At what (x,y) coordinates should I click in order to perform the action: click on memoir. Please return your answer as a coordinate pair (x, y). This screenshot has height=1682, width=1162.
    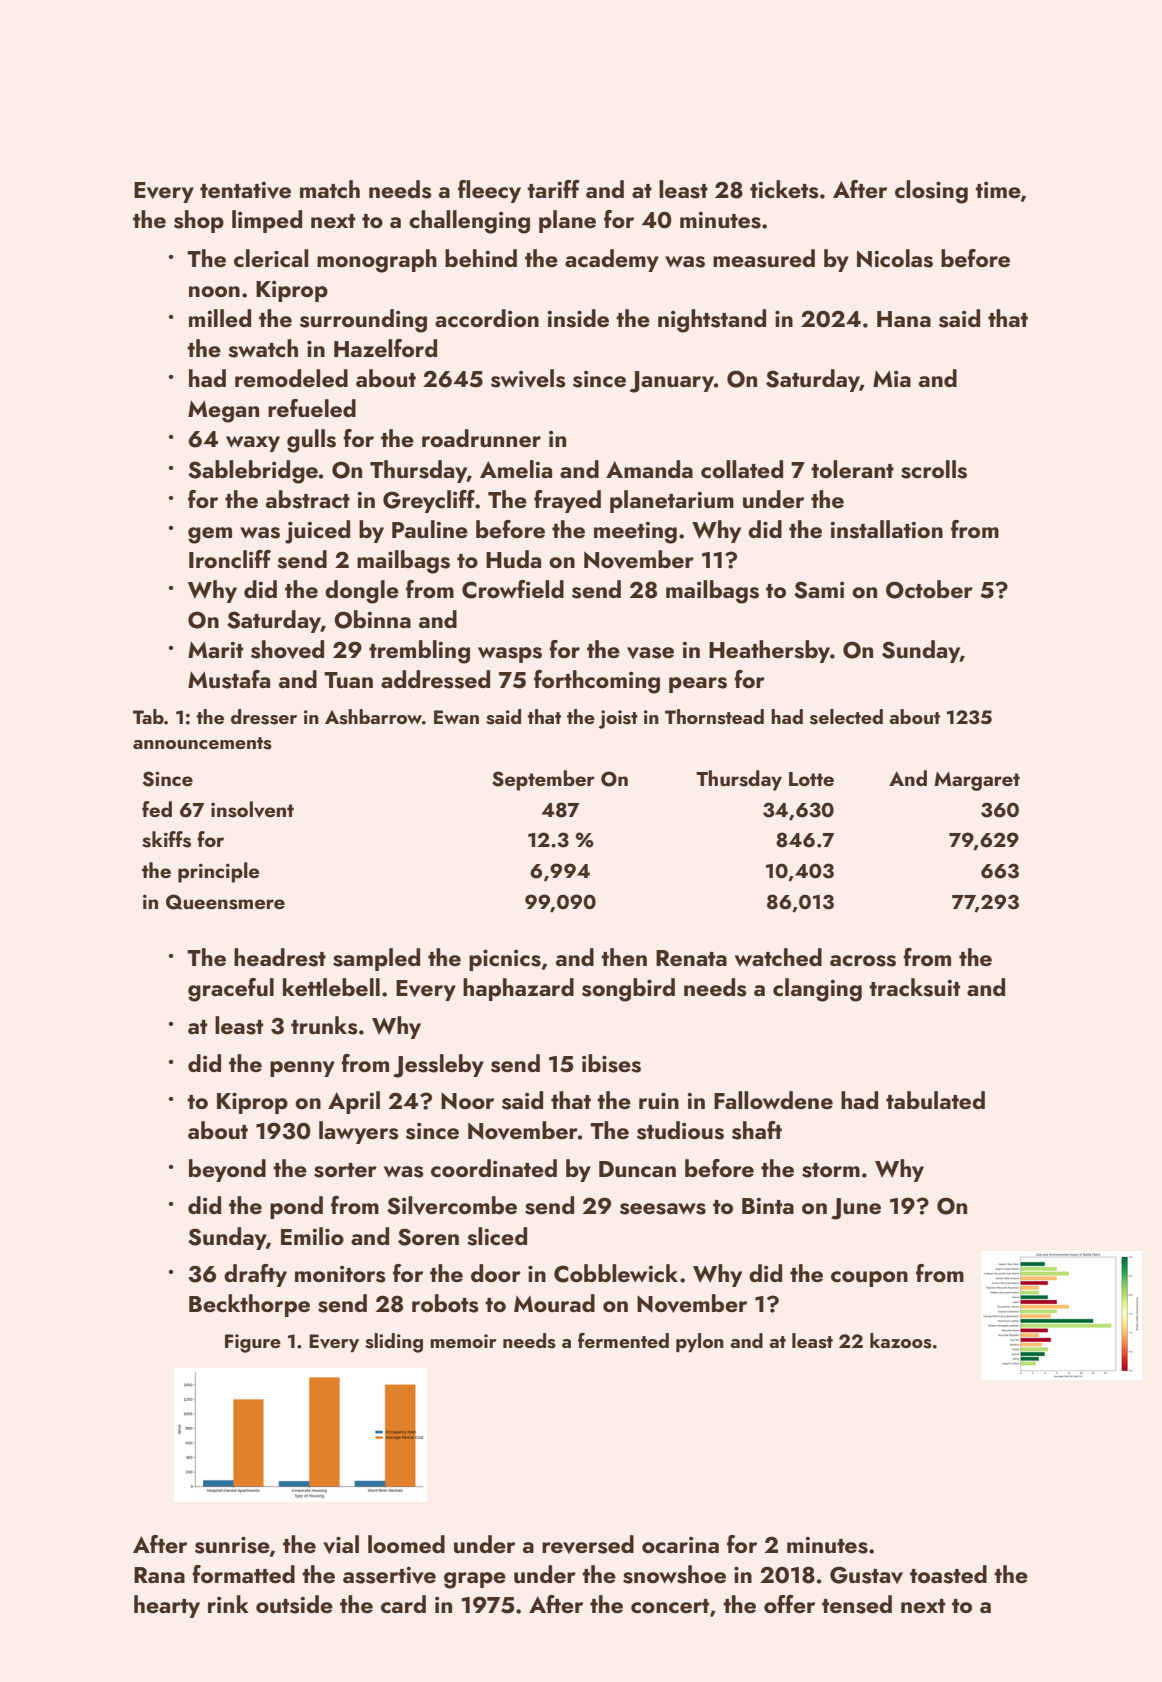
    Looking at the image, I should click on (463, 1341).
